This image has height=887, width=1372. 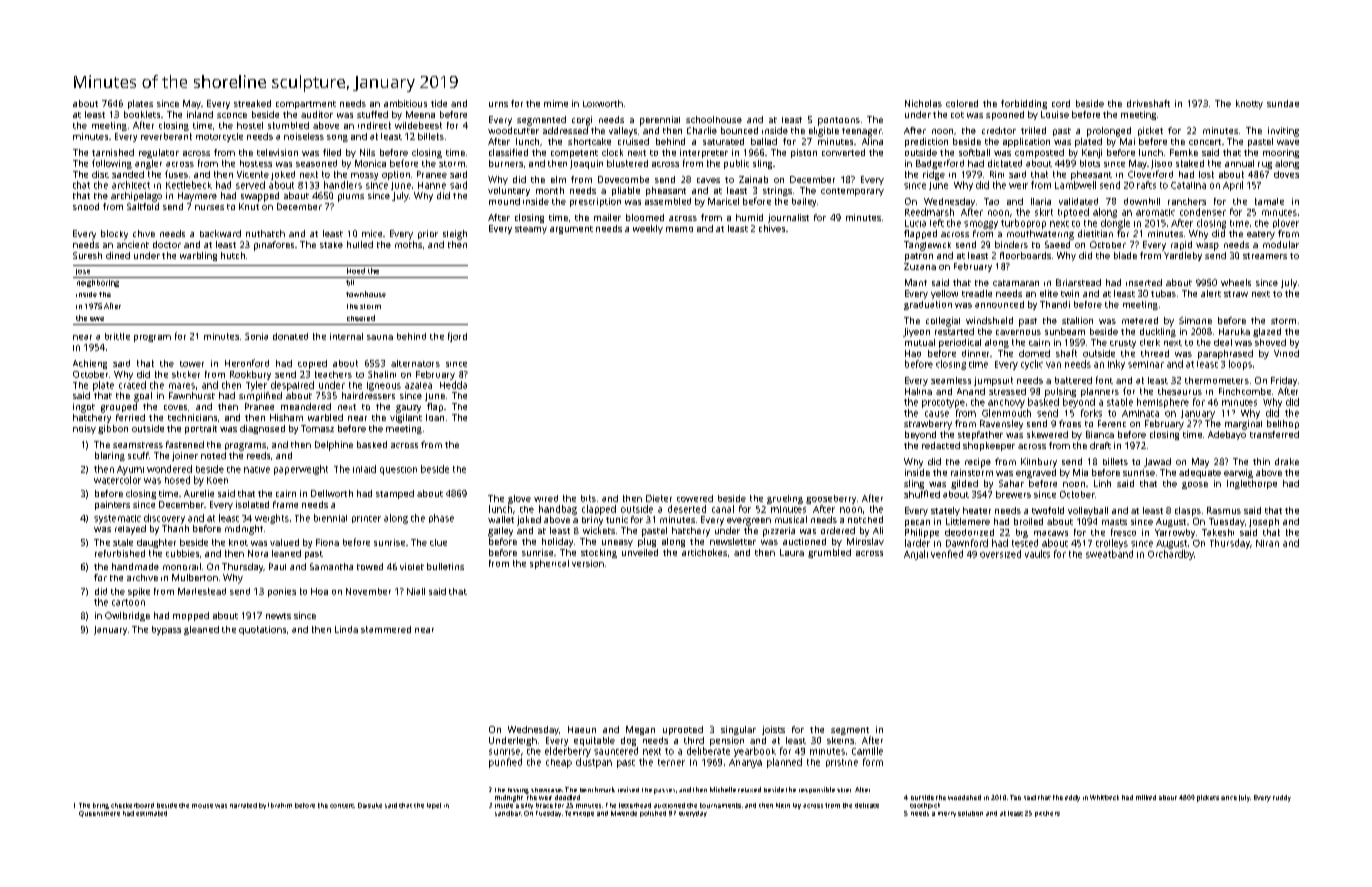 I want to click on Saltfold, so click(x=143, y=206).
